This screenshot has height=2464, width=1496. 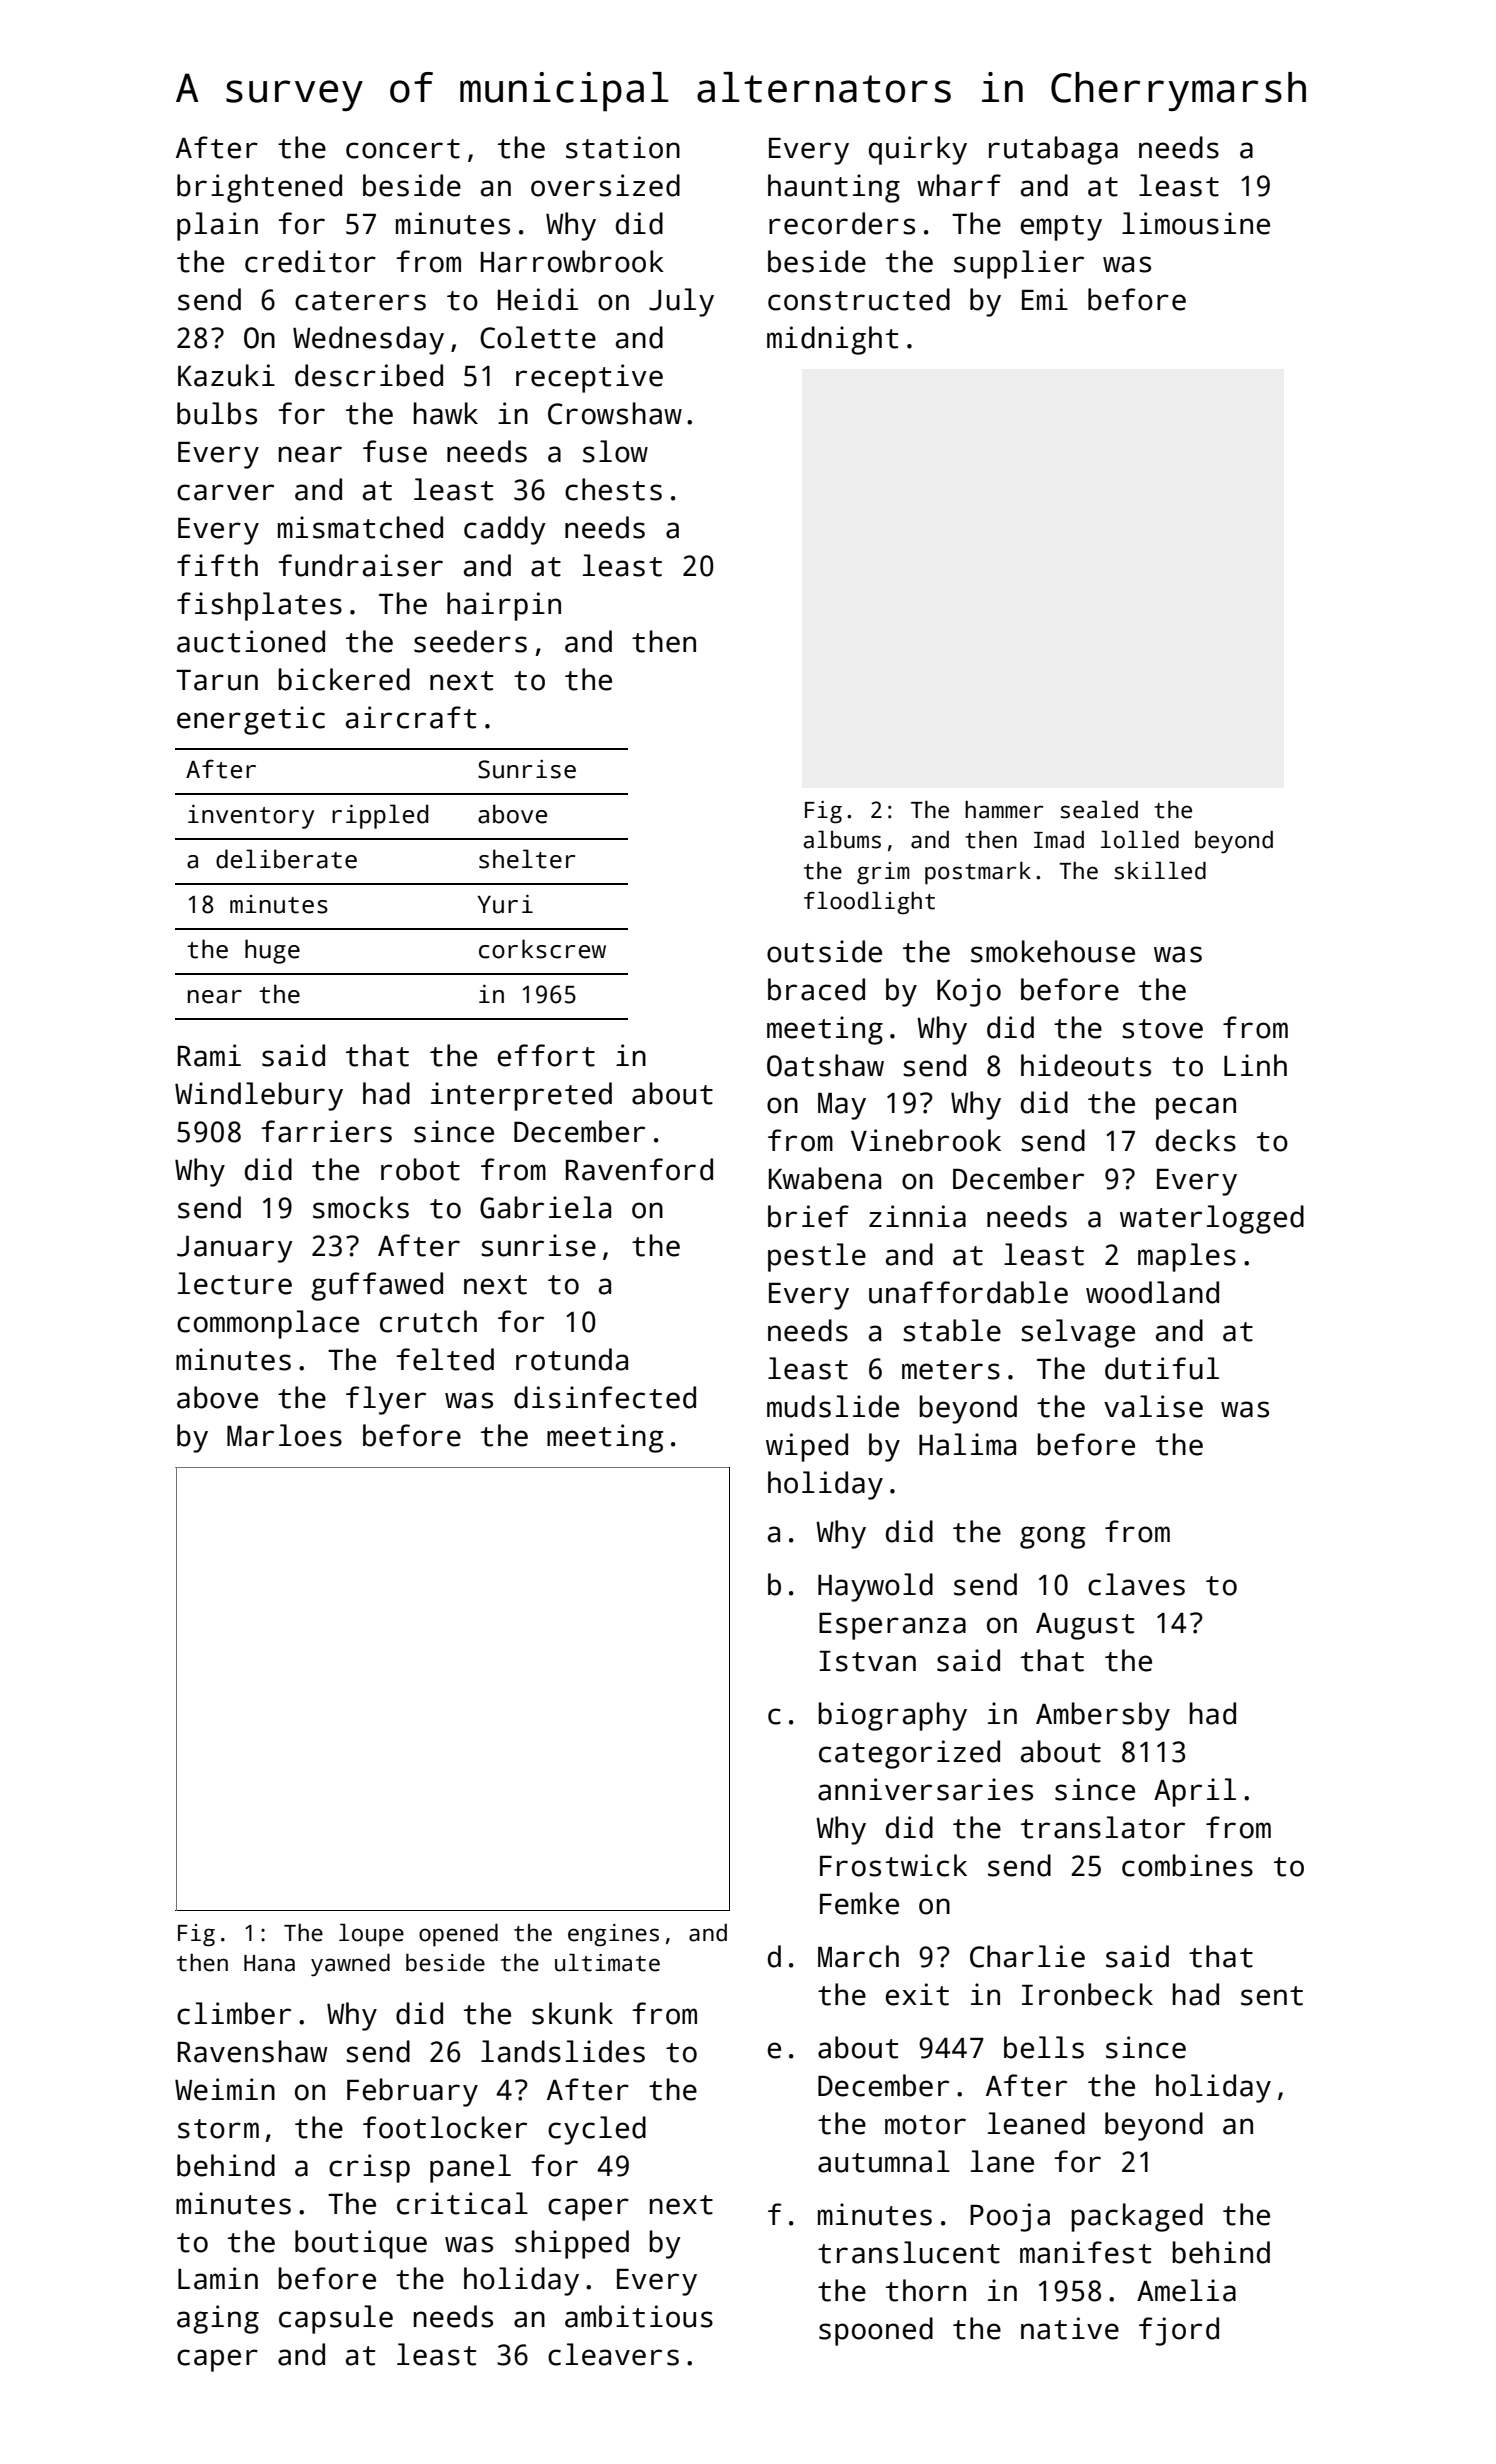 What do you see at coordinates (1070, 2328) in the screenshot?
I see `native` at bounding box center [1070, 2328].
